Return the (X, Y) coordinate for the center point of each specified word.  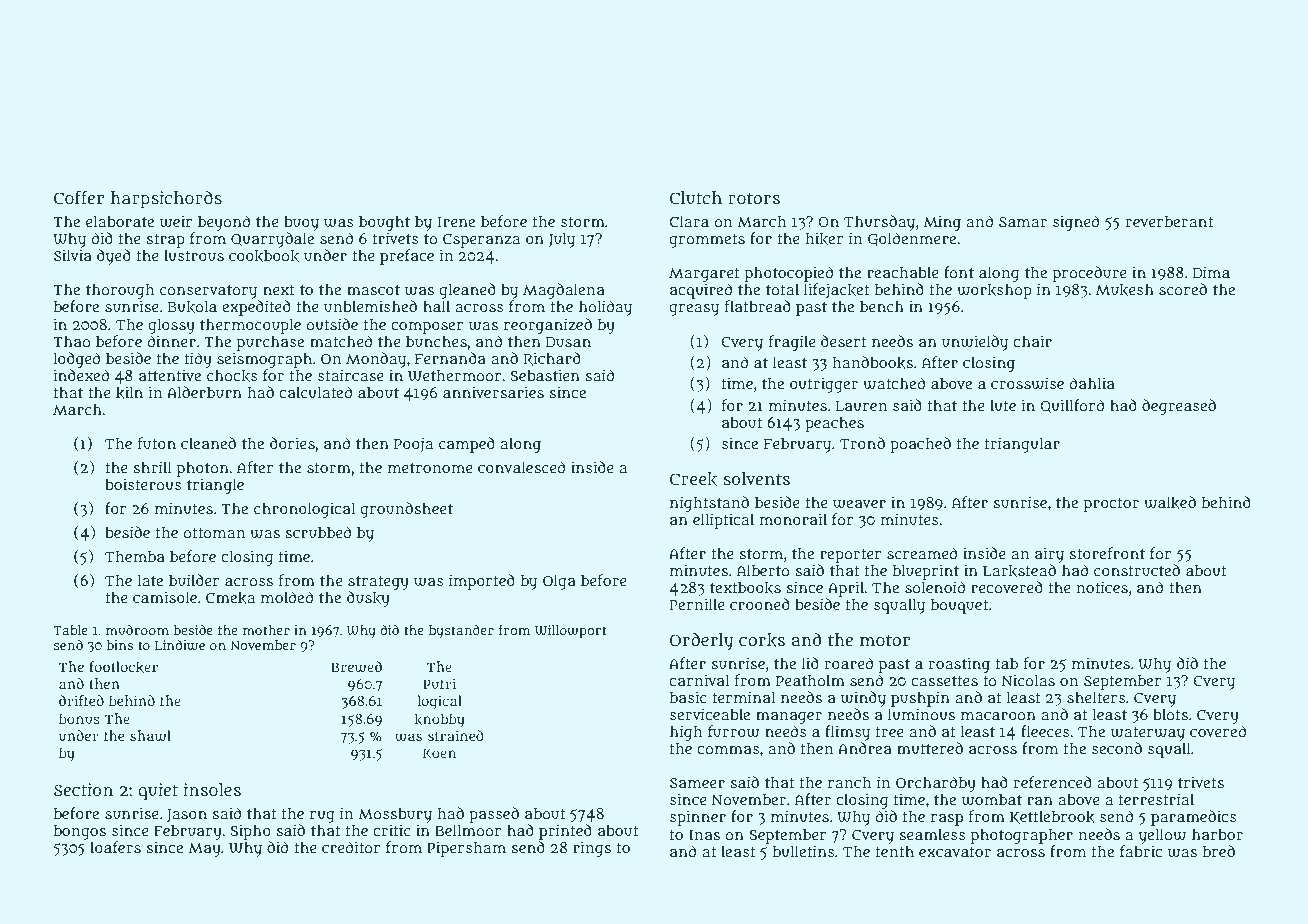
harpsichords (166, 200)
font (959, 272)
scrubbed (318, 532)
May (204, 850)
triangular (1022, 445)
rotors (754, 198)
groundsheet (406, 510)
